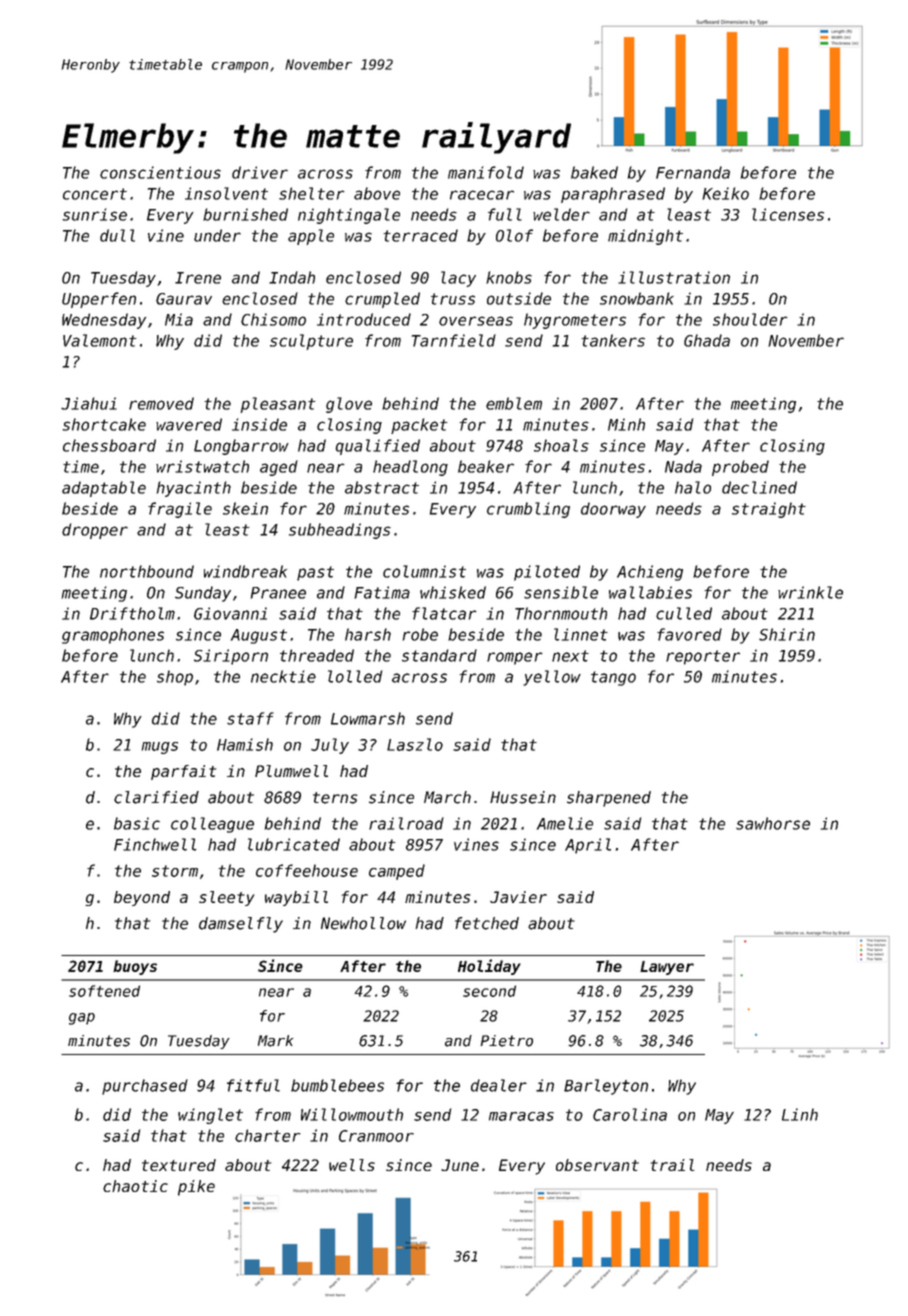  What do you see at coordinates (99, 340) in the page?
I see `Valemont` at bounding box center [99, 340].
